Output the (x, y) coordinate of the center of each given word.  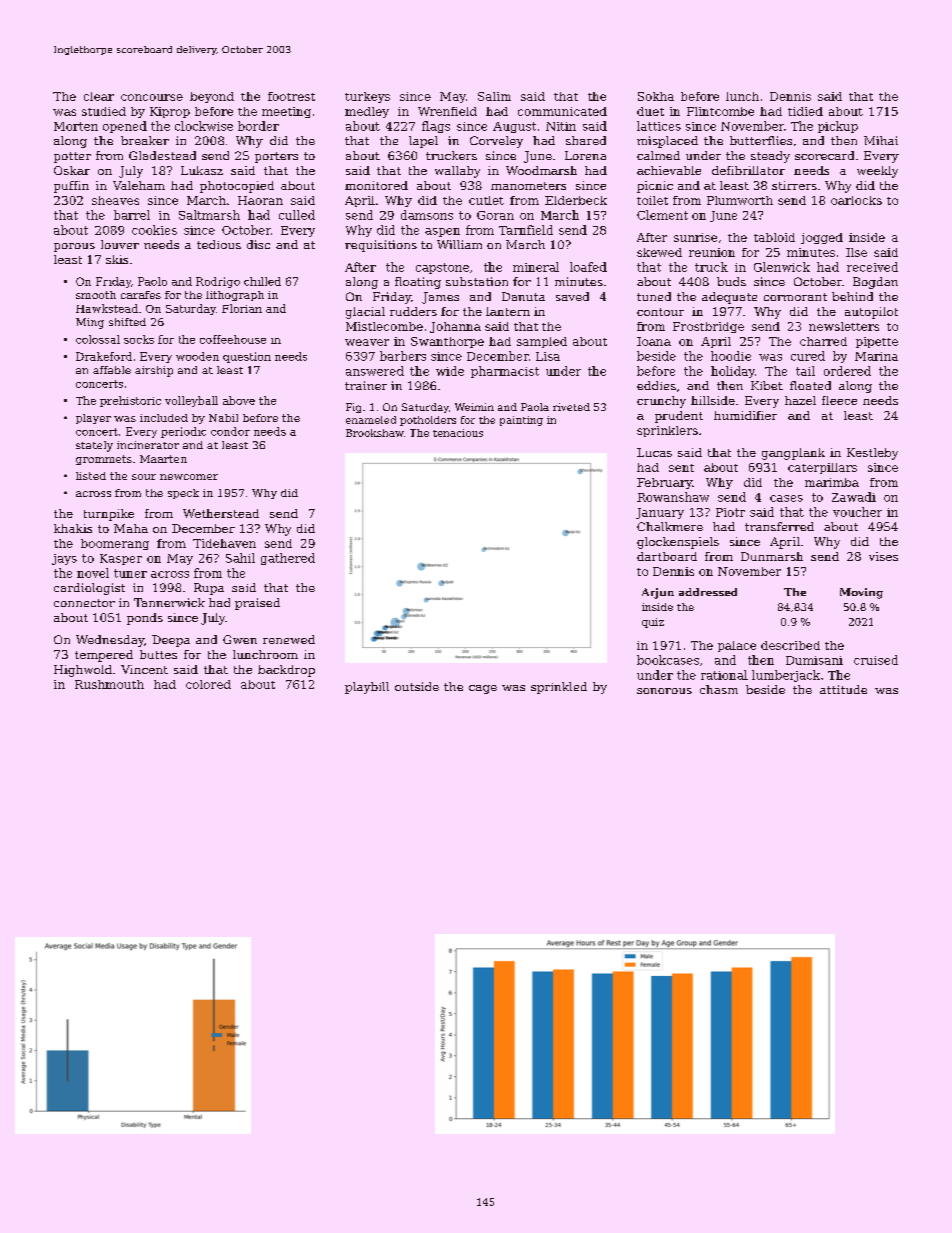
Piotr (730, 512)
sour (144, 477)
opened (125, 127)
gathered (288, 559)
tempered (104, 656)
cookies (154, 230)
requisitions (381, 246)
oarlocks (856, 200)
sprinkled (559, 688)
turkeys (367, 97)
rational (724, 675)
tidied (805, 111)
